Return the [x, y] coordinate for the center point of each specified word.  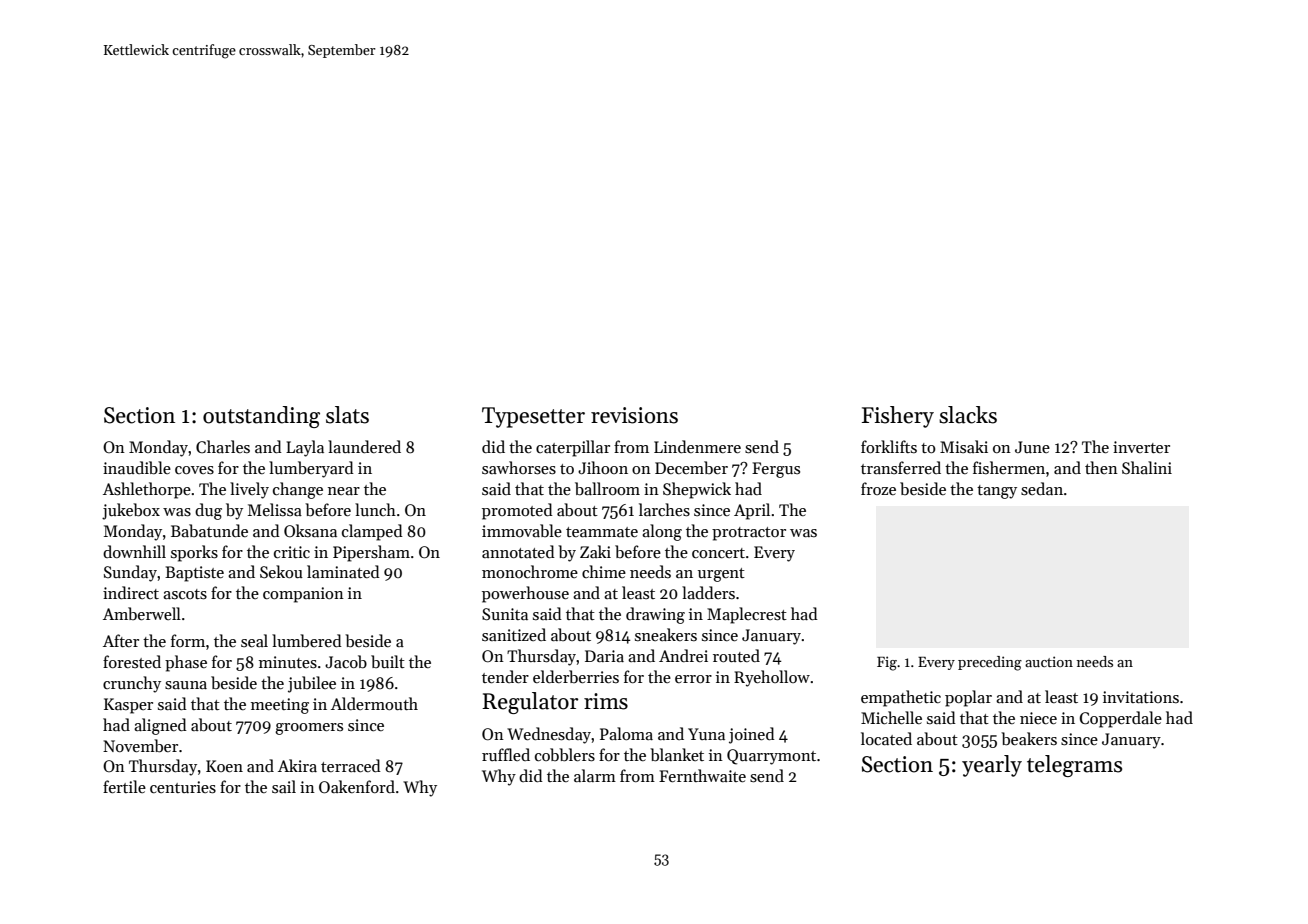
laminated [343, 571]
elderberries [576, 676]
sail [284, 786]
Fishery [898, 417]
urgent [721, 575]
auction [1049, 661]
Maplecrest [747, 615]
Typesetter [533, 417]
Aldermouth [374, 703]
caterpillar [573, 448]
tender [505, 676]
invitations [1141, 697]
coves [194, 470]
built [388, 661]
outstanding [261, 417]
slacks [968, 415]
